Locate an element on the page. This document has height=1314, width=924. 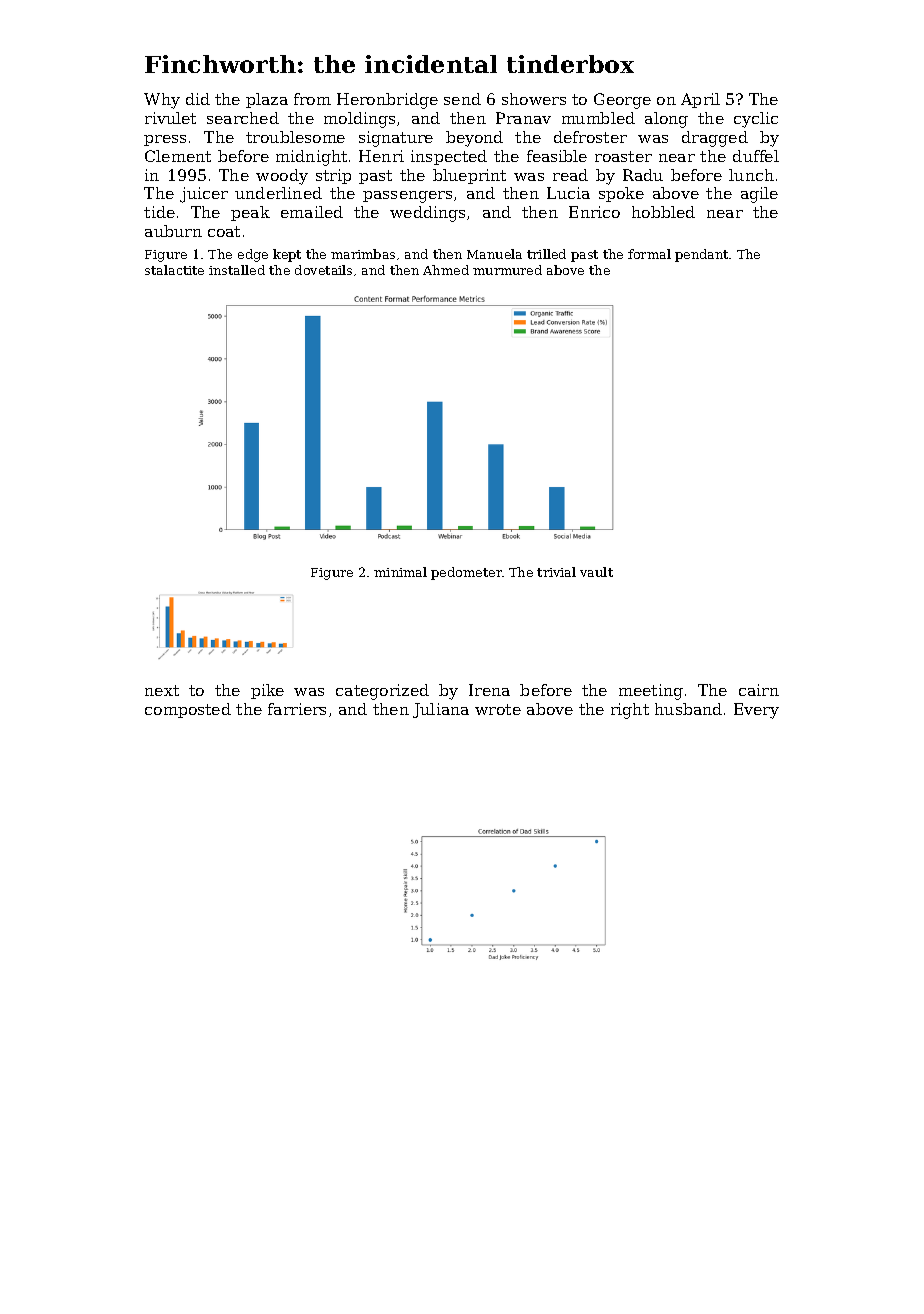
formal is located at coordinates (649, 254).
